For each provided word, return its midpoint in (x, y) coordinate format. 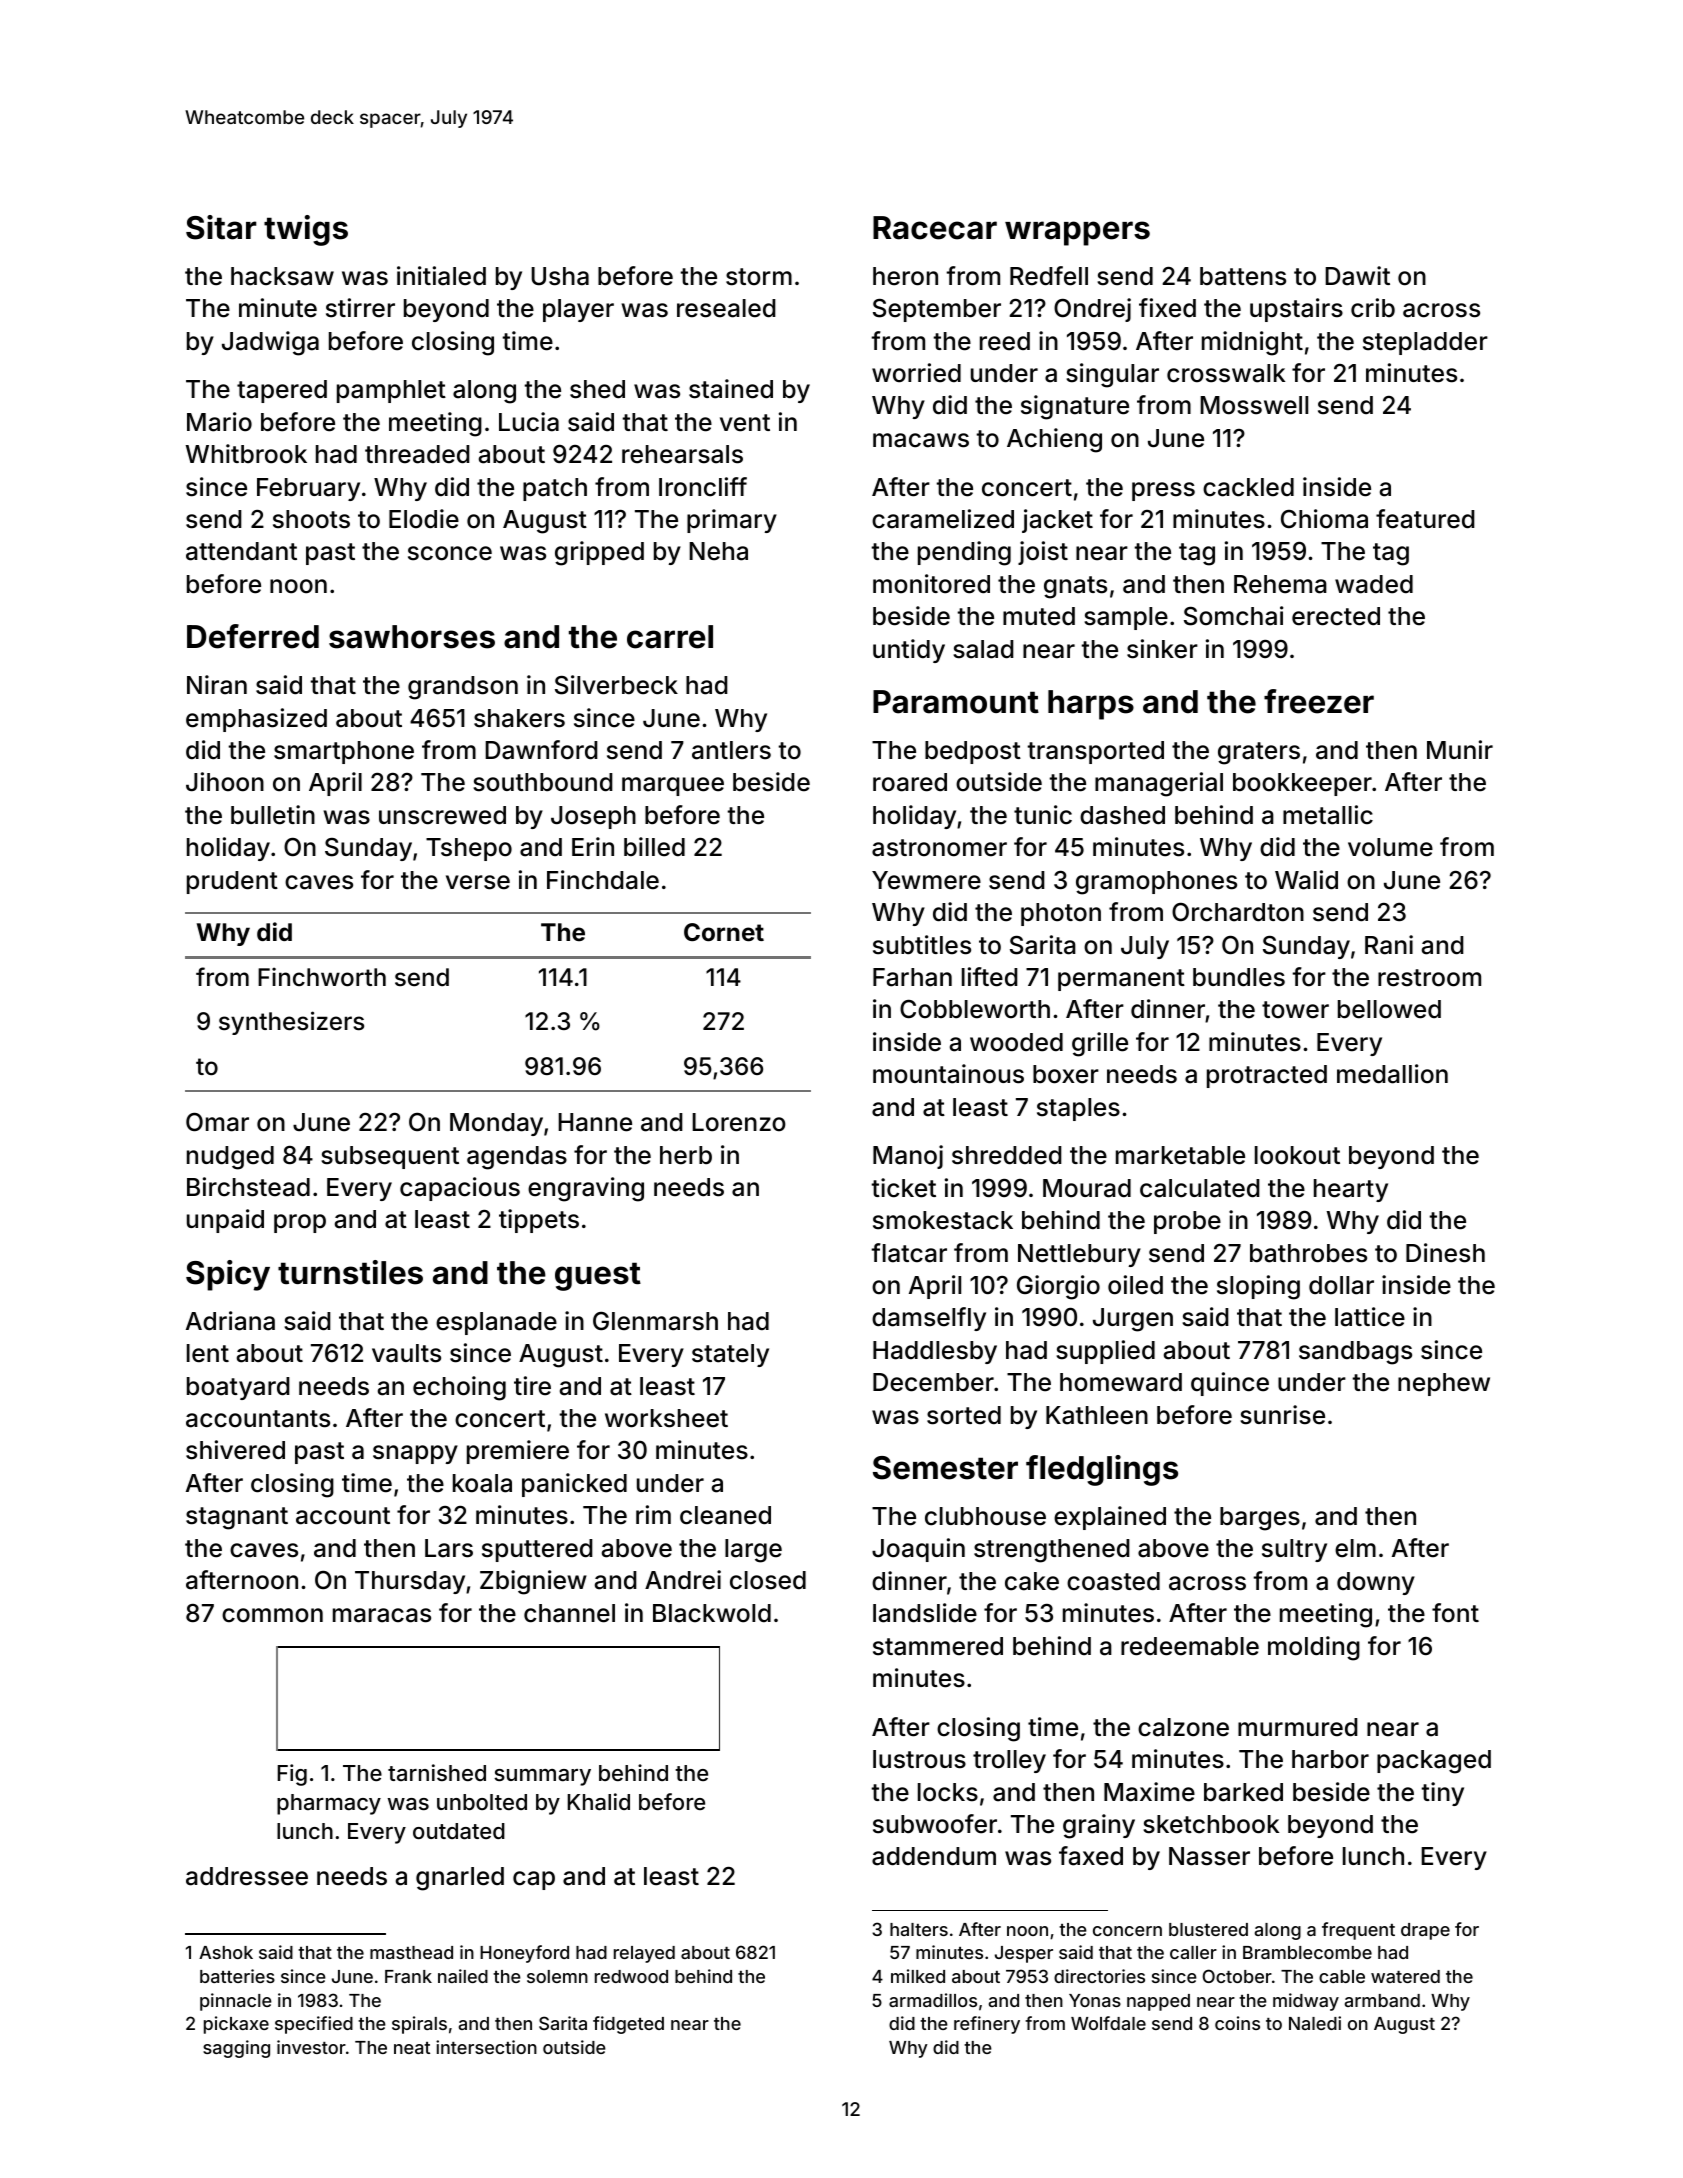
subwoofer (935, 1824)
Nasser (1209, 1856)
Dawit (1357, 276)
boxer (1066, 1074)
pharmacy (329, 1804)
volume (1390, 847)
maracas (382, 1615)
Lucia (529, 422)
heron (905, 276)
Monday (496, 1124)
